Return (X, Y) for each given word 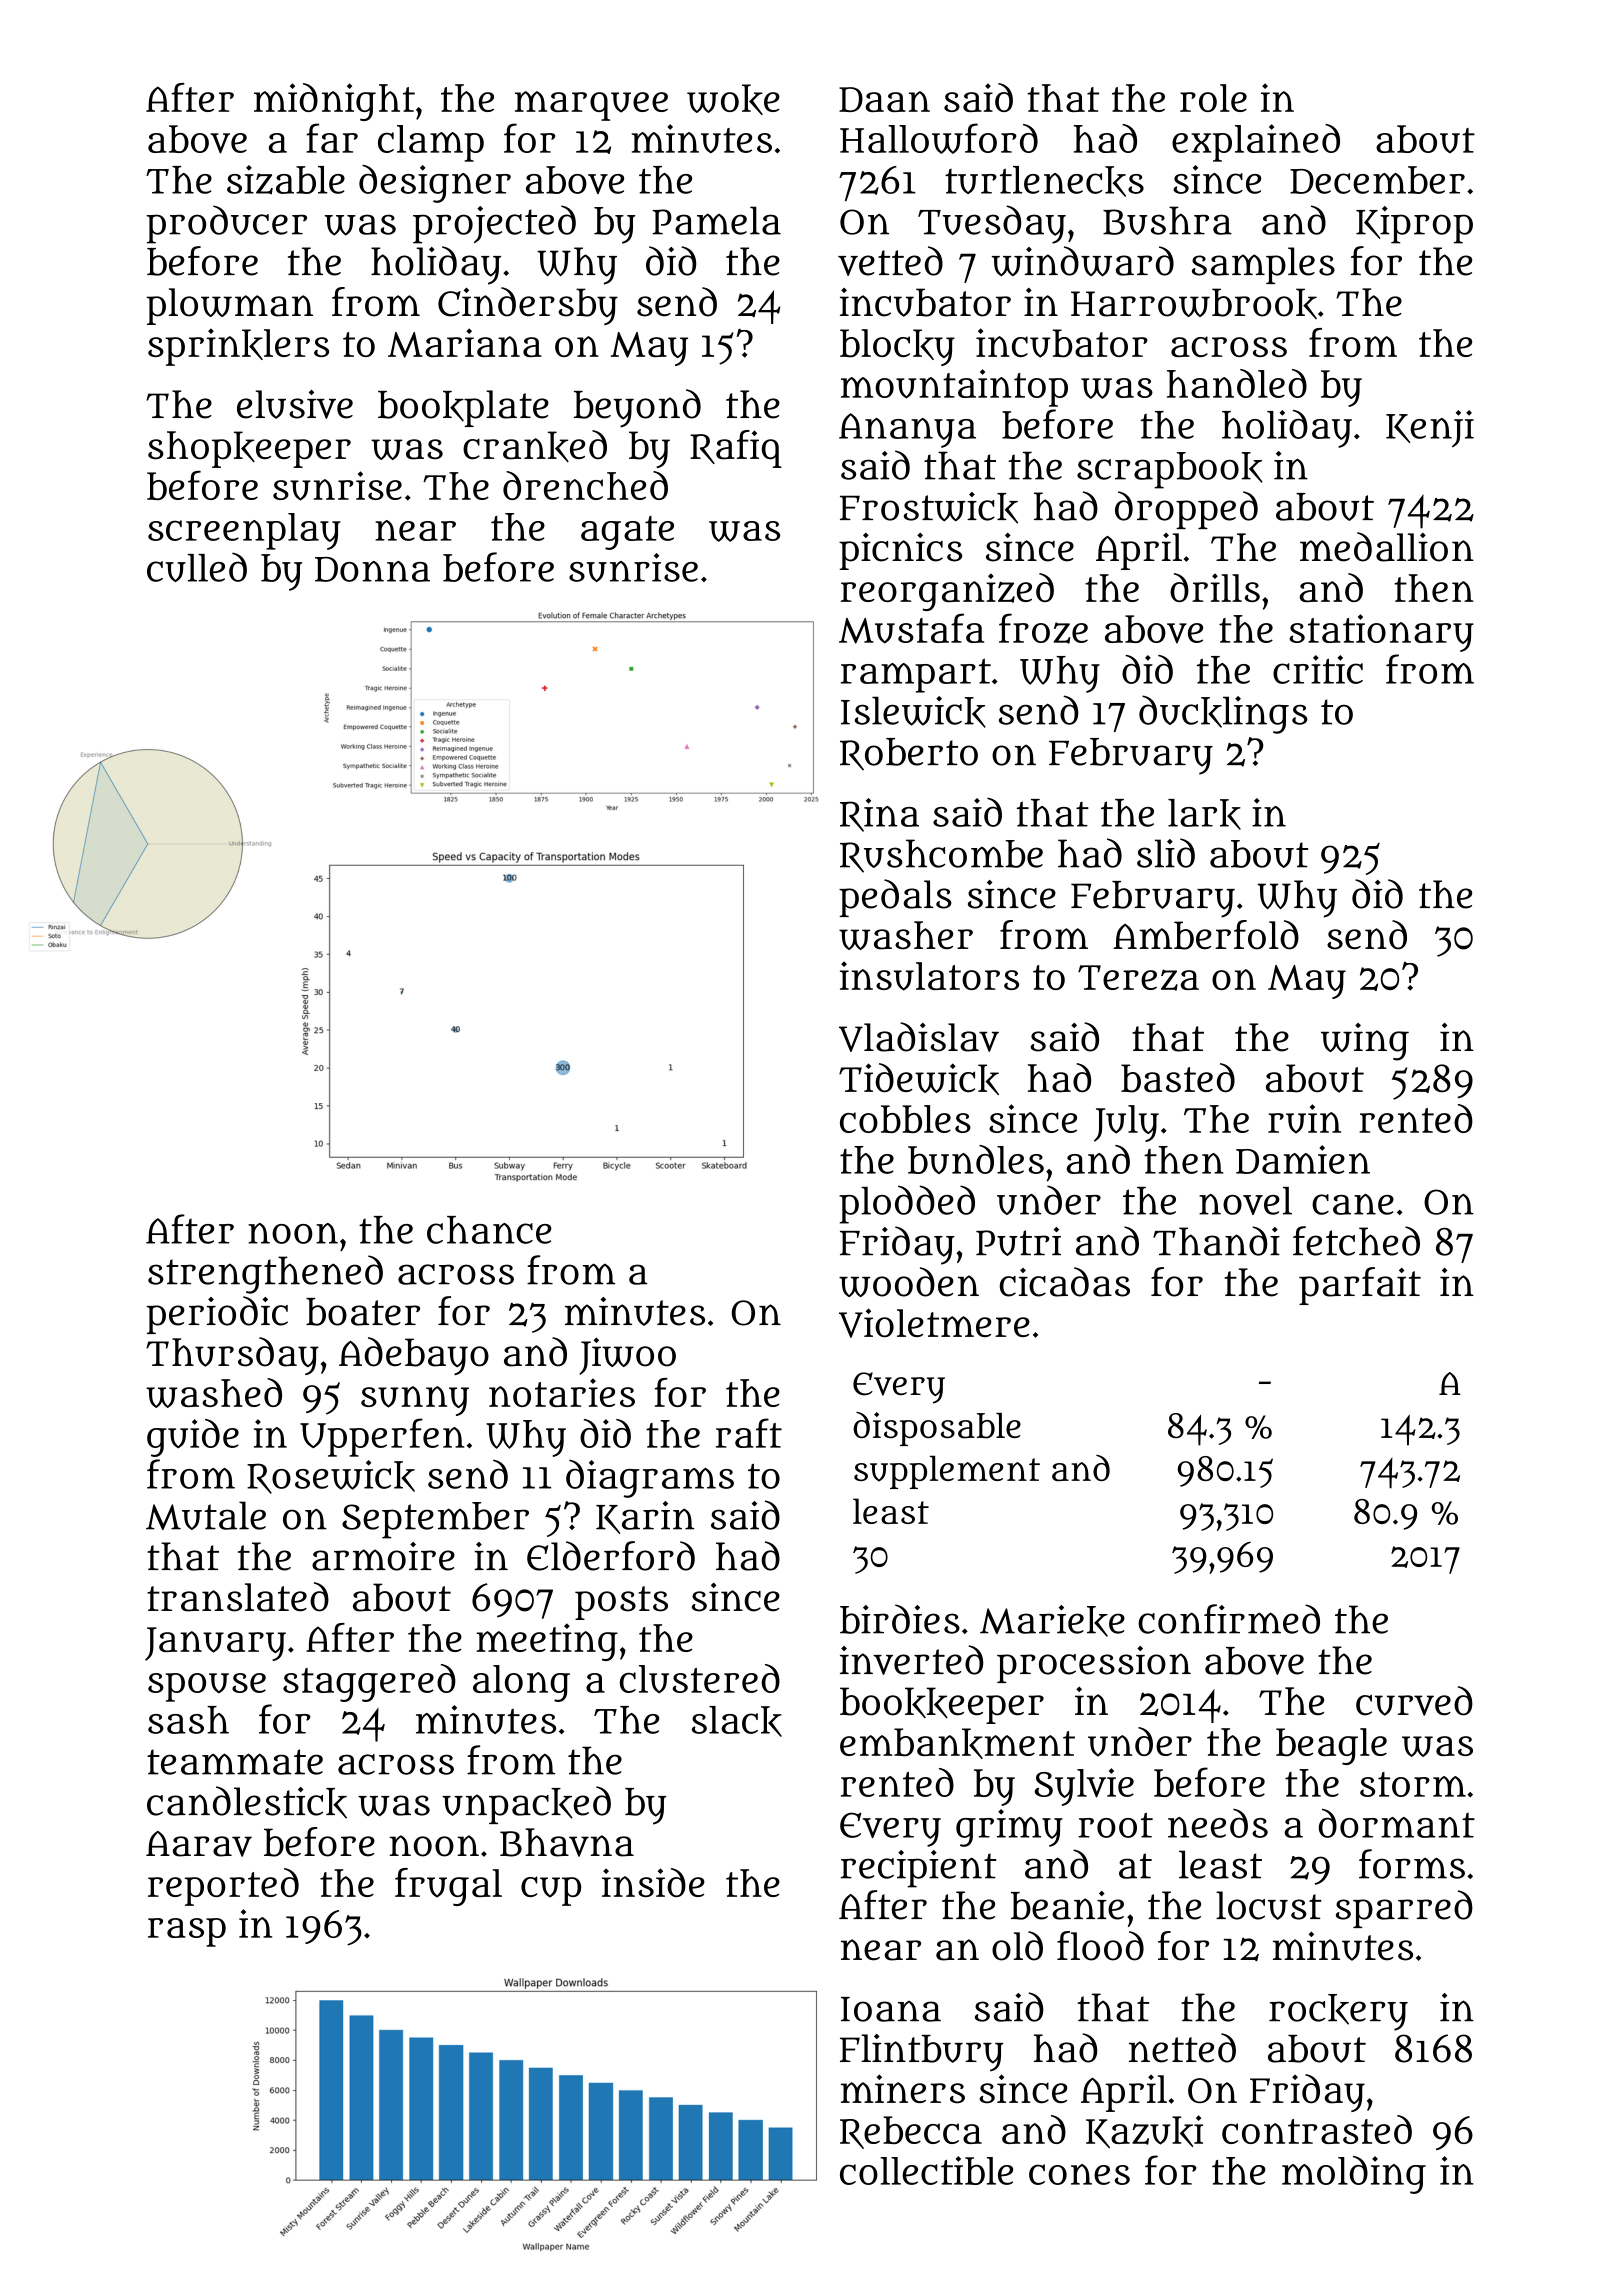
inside (653, 1882)
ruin (1304, 1118)
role (1213, 98)
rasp (187, 1932)
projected (494, 224)
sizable (286, 179)
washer (906, 935)
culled (197, 567)
